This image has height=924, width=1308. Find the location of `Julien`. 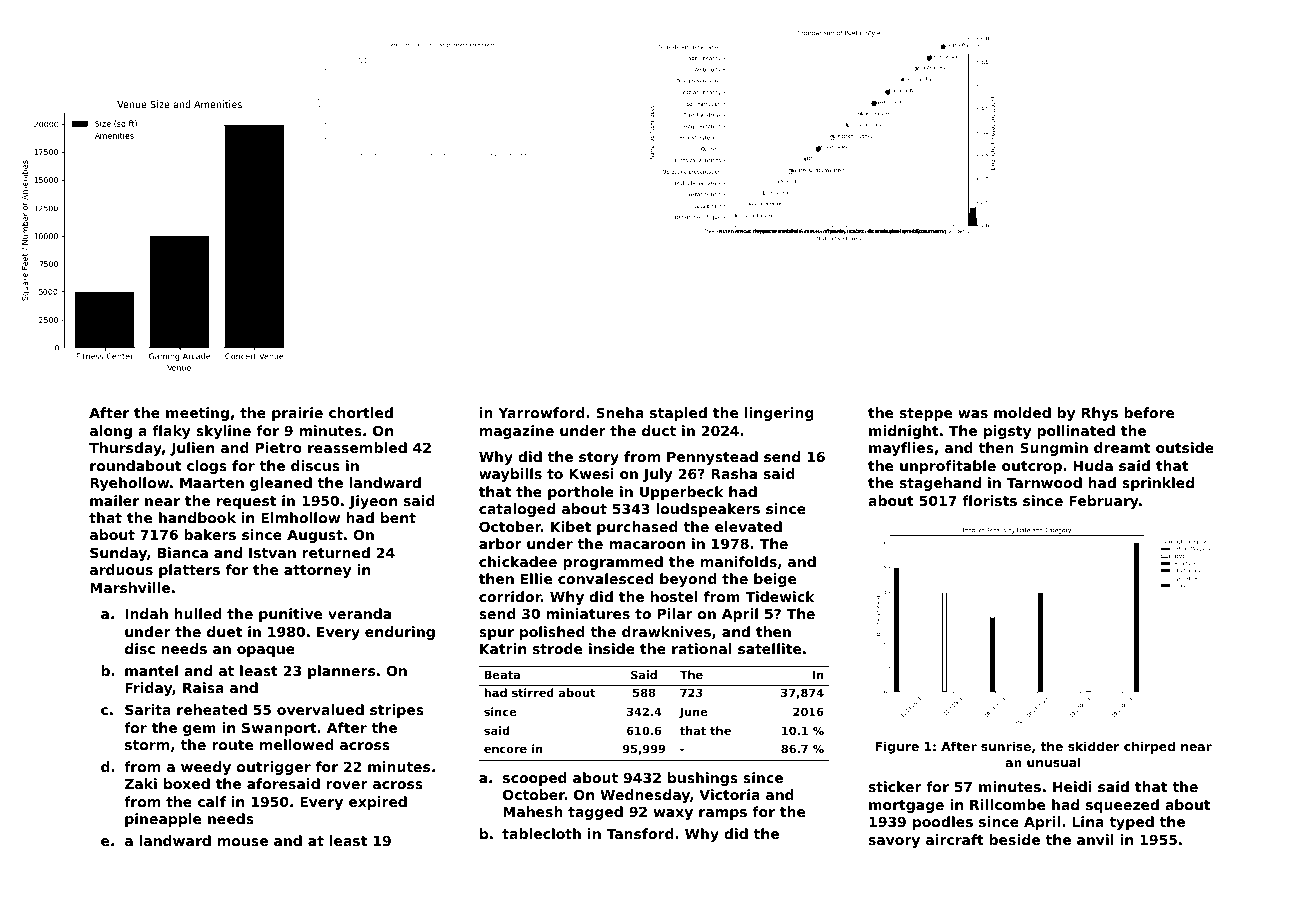

Julien is located at coordinates (192, 449).
